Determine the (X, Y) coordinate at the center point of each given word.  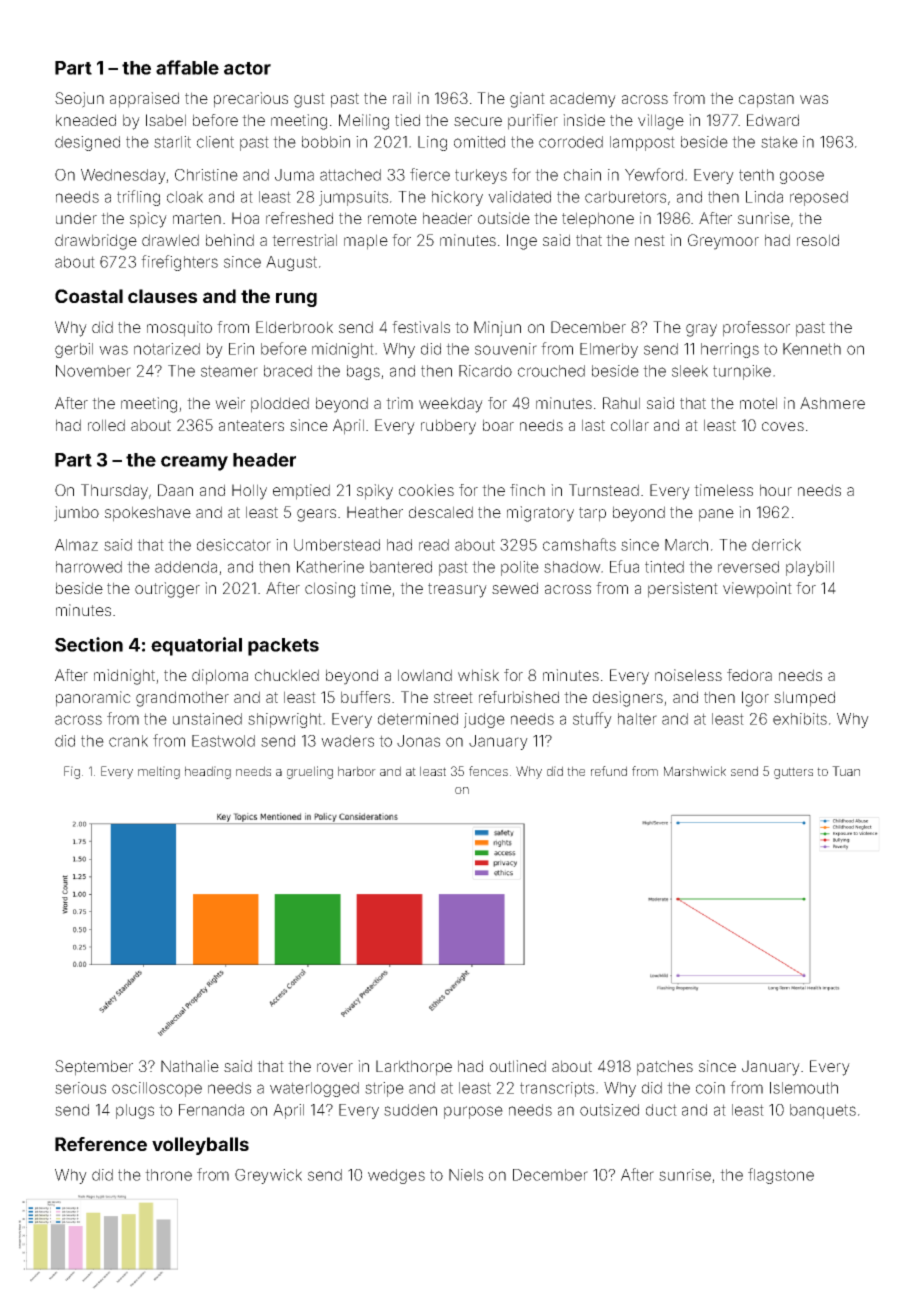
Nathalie (190, 1066)
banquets (823, 1111)
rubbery (448, 427)
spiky (375, 492)
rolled (106, 425)
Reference (101, 1144)
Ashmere (832, 403)
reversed (748, 567)
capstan (766, 100)
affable (187, 67)
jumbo (76, 514)
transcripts (557, 1089)
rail (402, 98)
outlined (518, 1066)
